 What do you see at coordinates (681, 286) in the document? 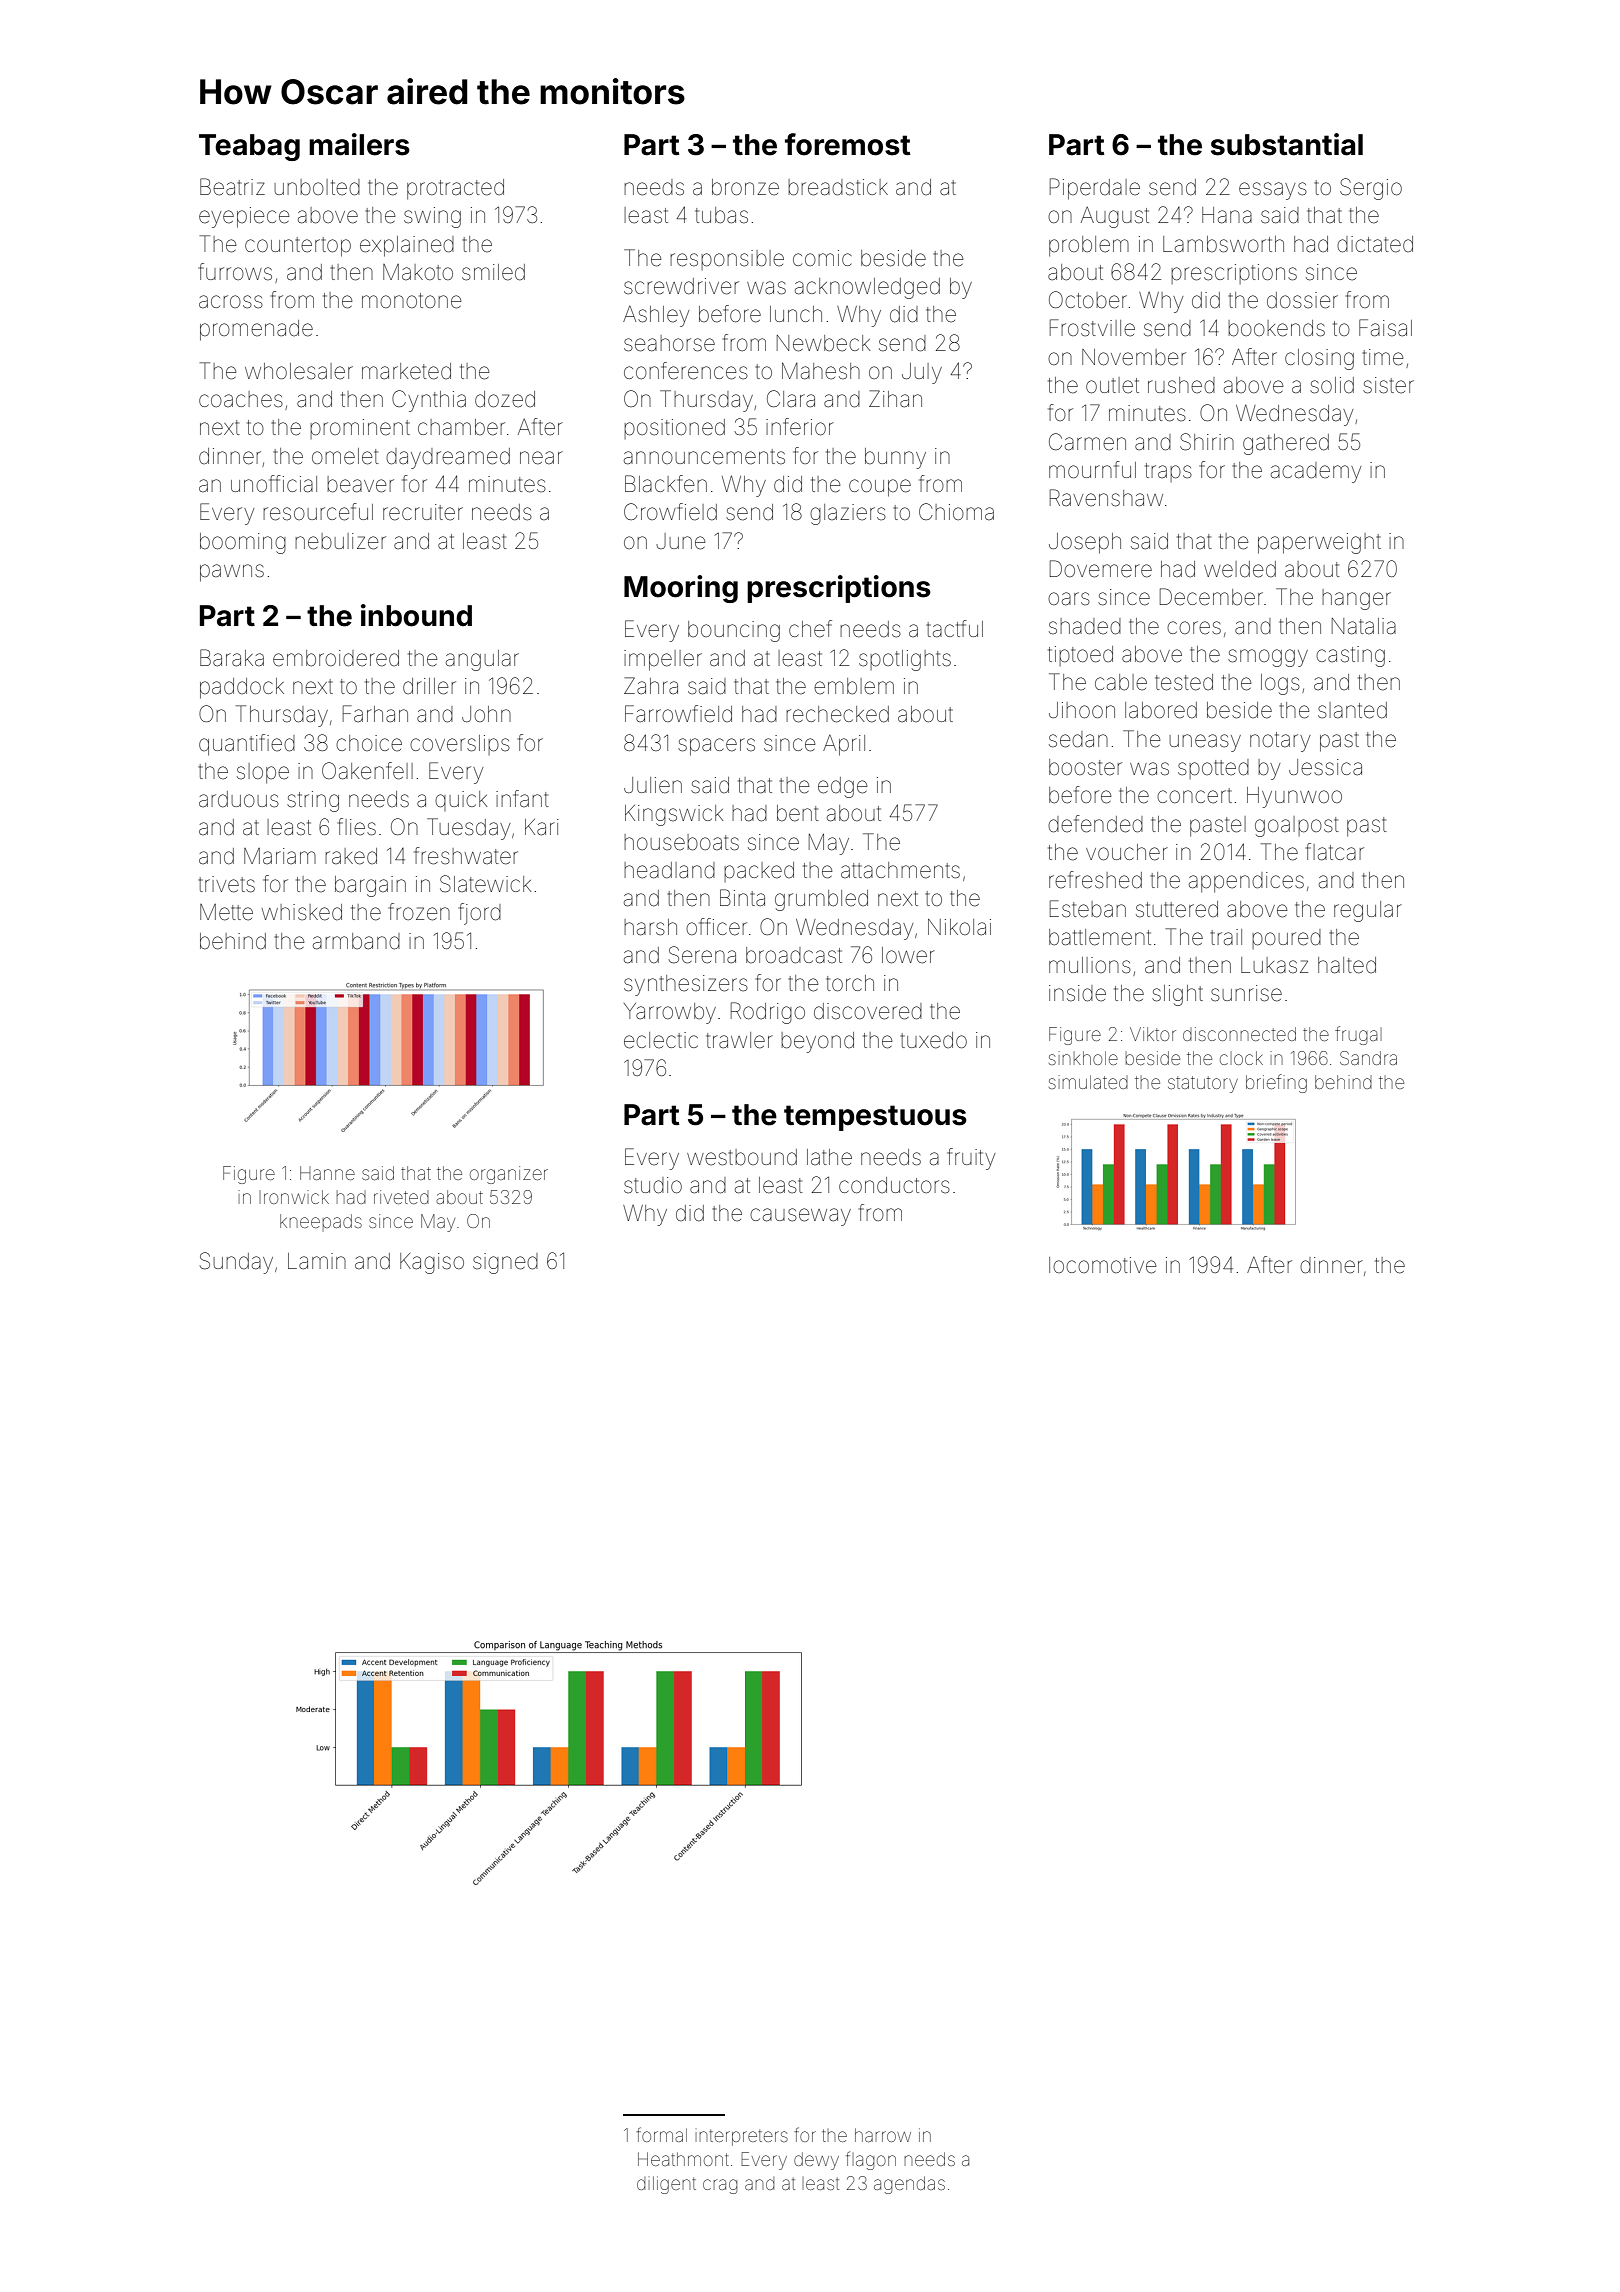
I see `screwdriver` at bounding box center [681, 286].
